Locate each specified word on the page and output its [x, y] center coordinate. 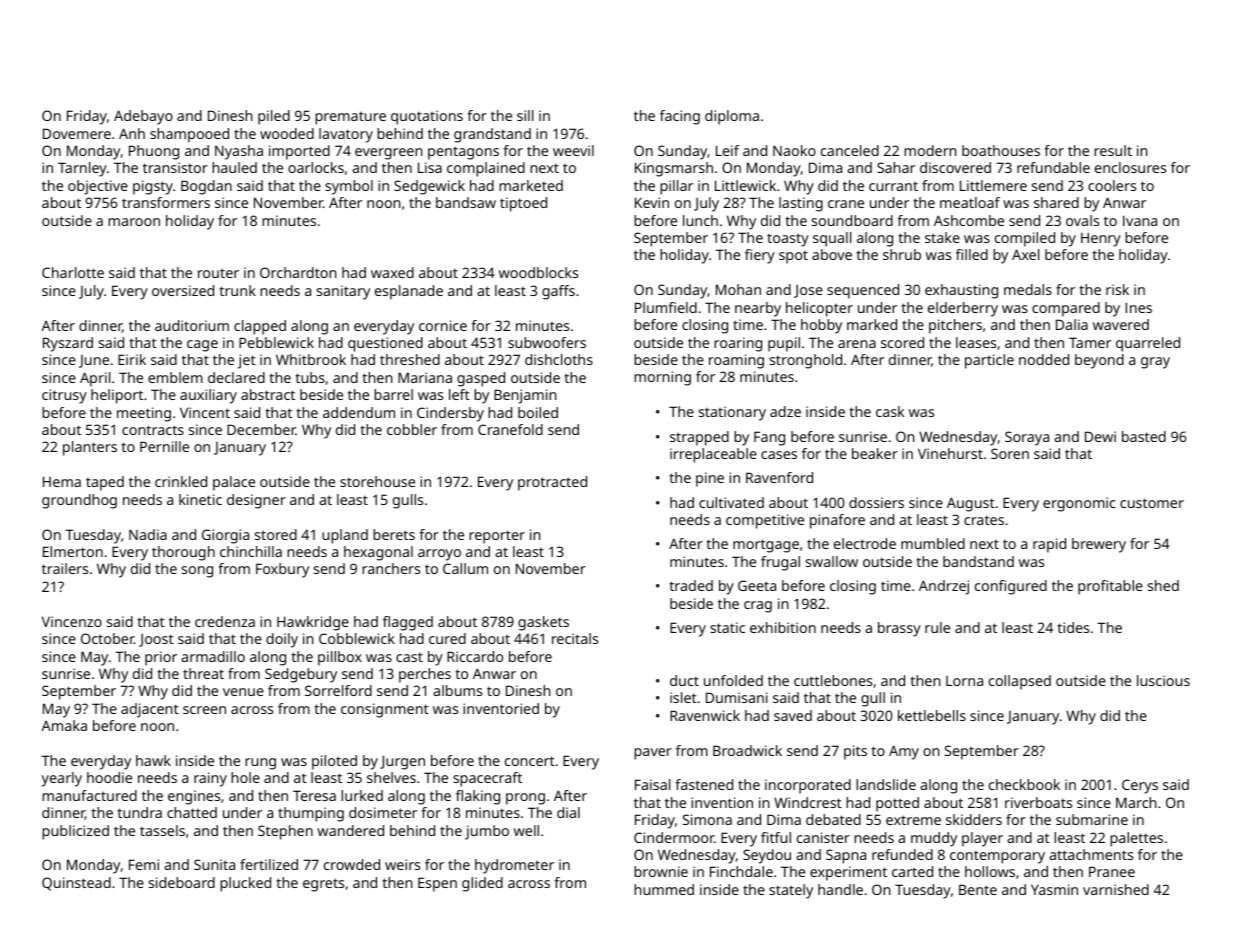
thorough [183, 553]
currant [893, 186]
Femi [144, 864]
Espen [437, 884]
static [727, 627]
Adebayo [143, 117]
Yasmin [1054, 889]
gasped [481, 379]
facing [680, 117]
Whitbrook [311, 359]
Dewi [1100, 436]
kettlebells [932, 715]
